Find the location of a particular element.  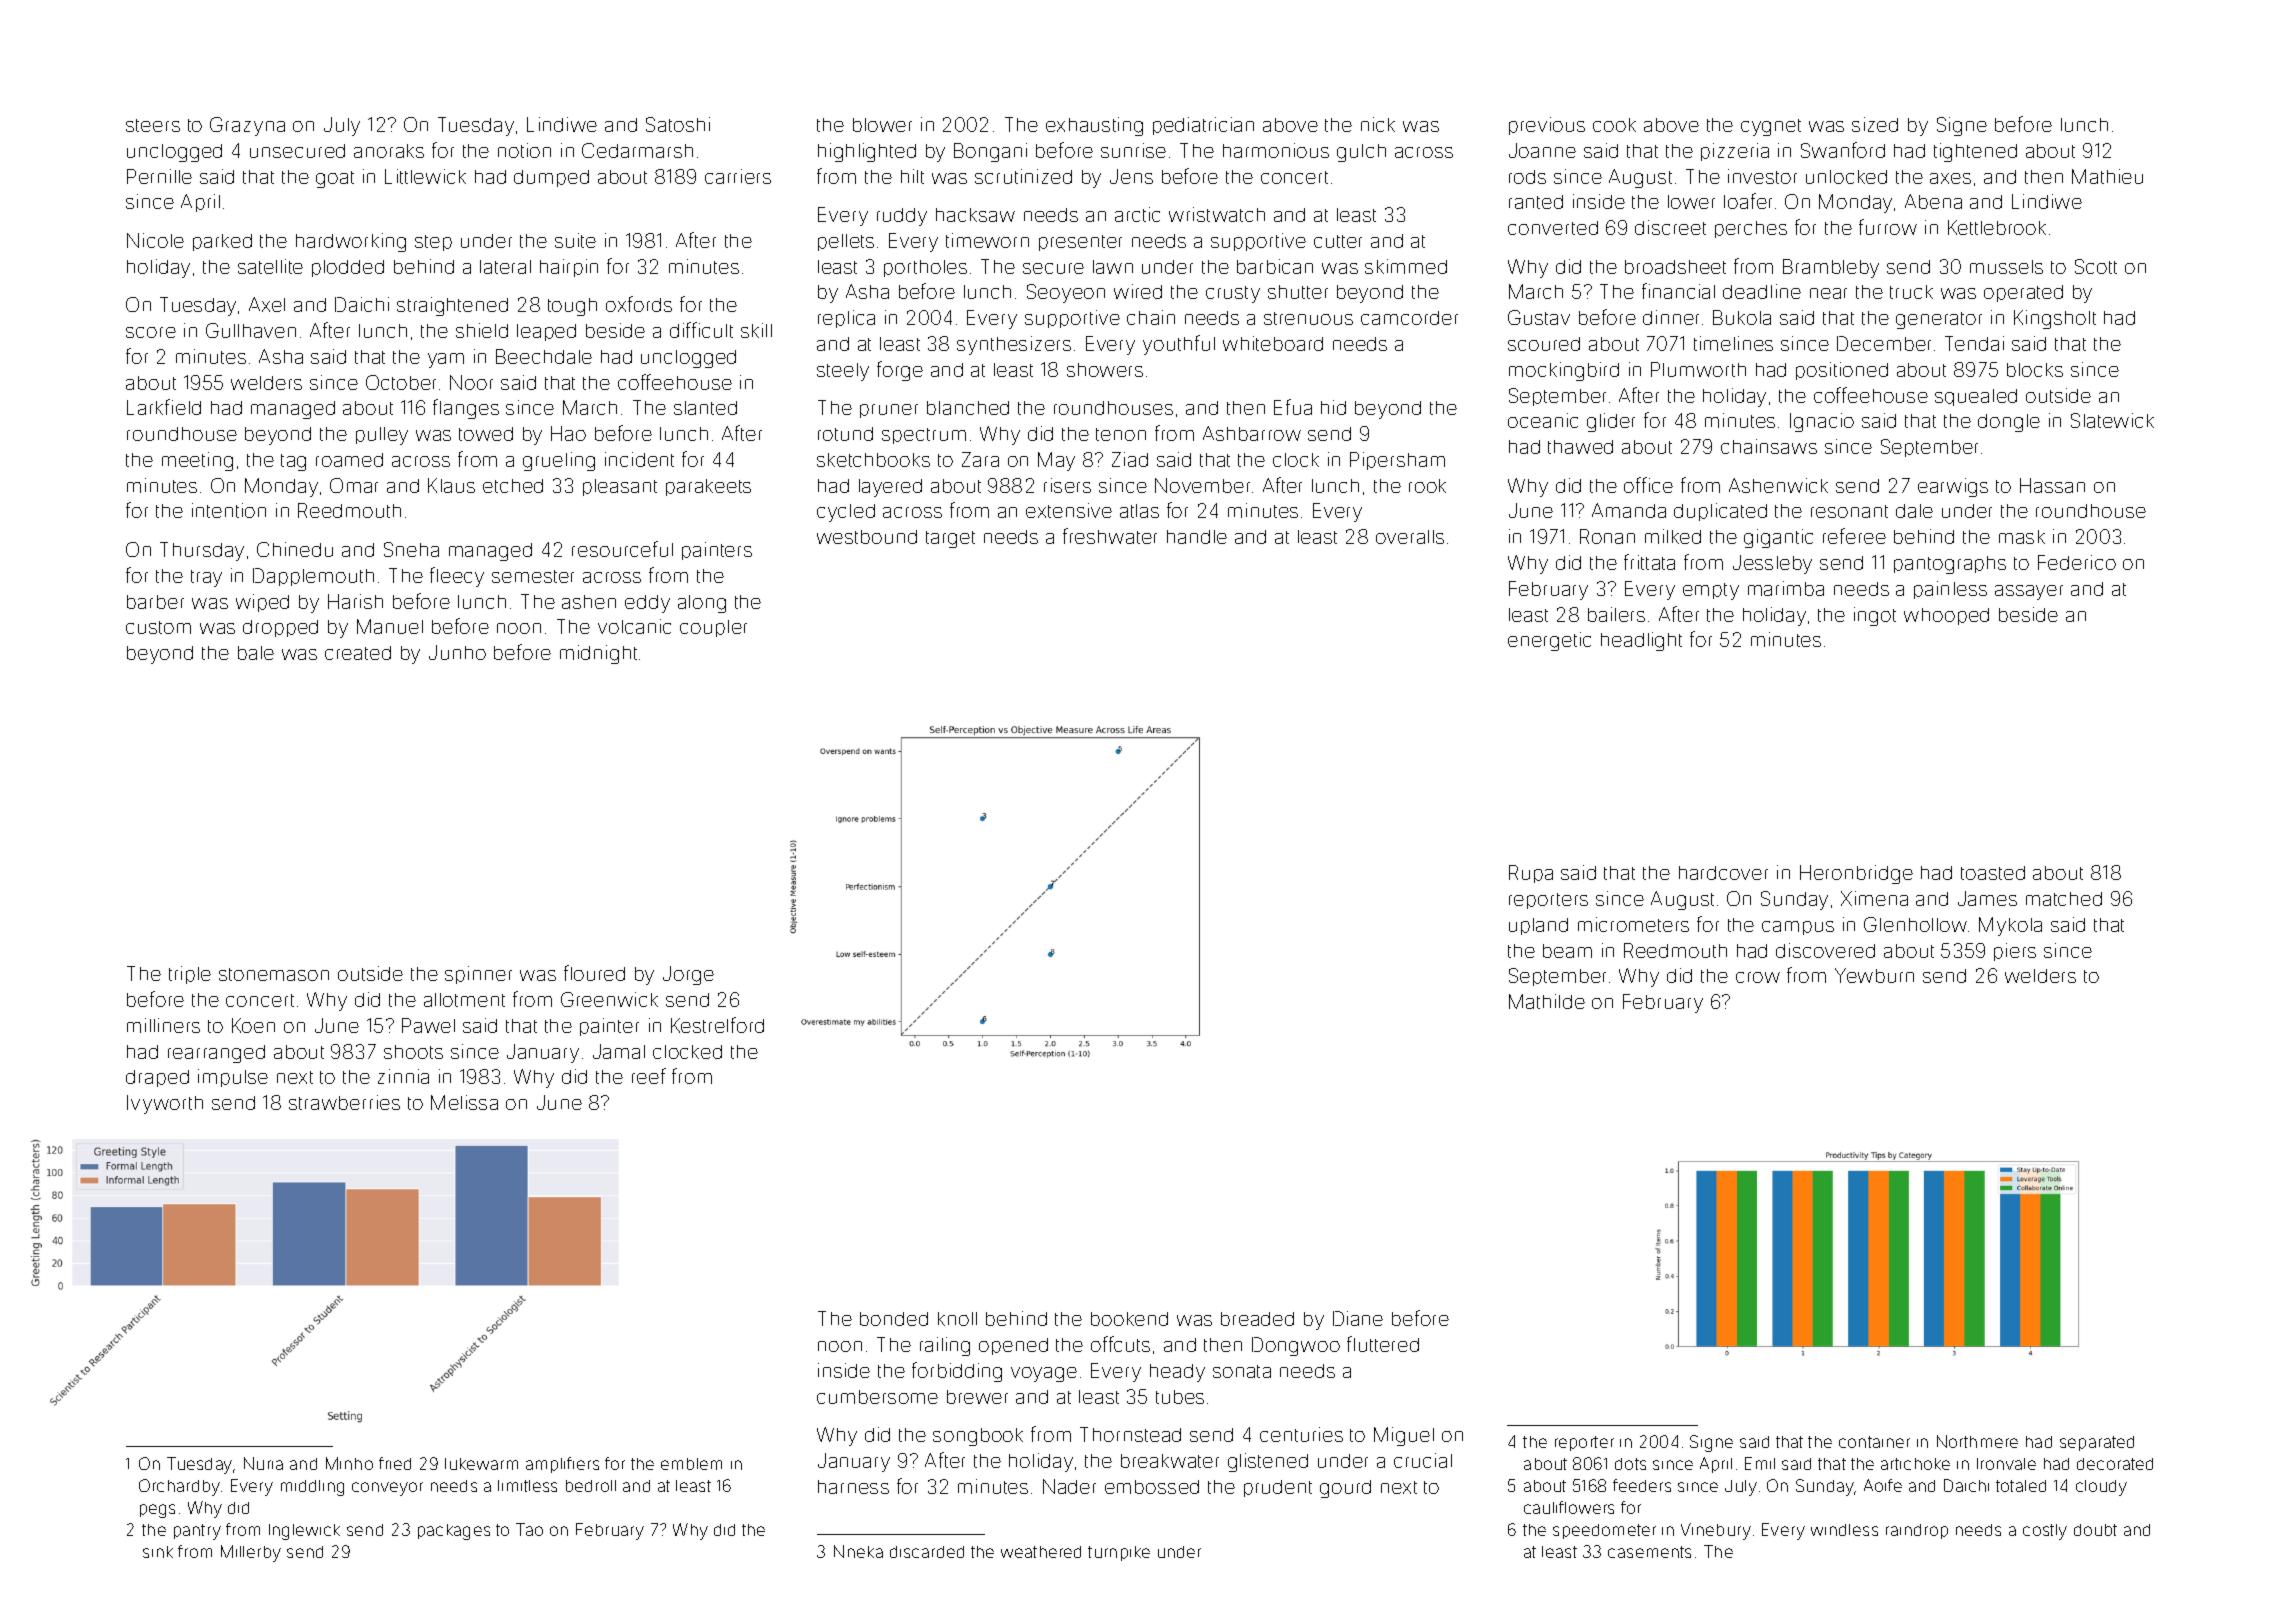

sized is located at coordinates (1875, 124).
